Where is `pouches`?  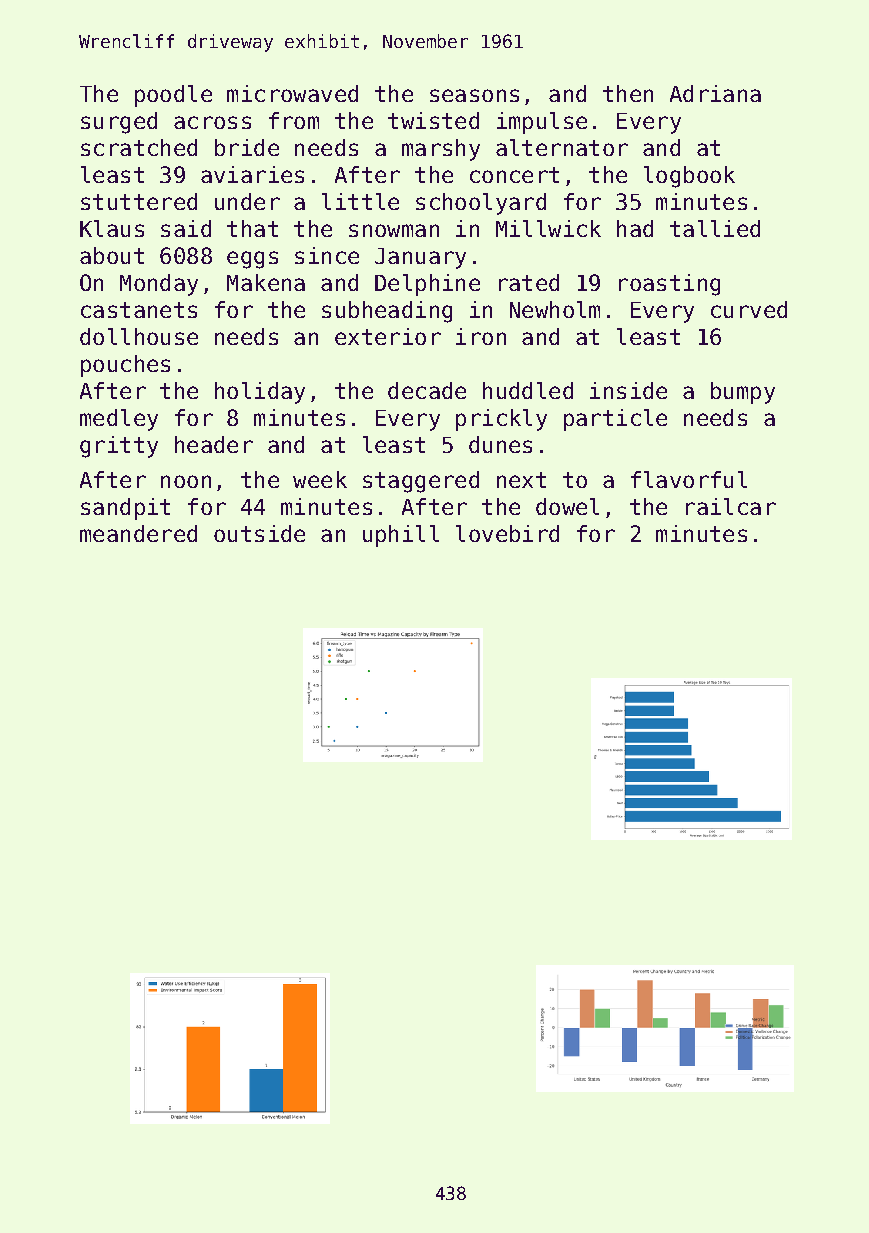 pouches is located at coordinates (125, 366).
